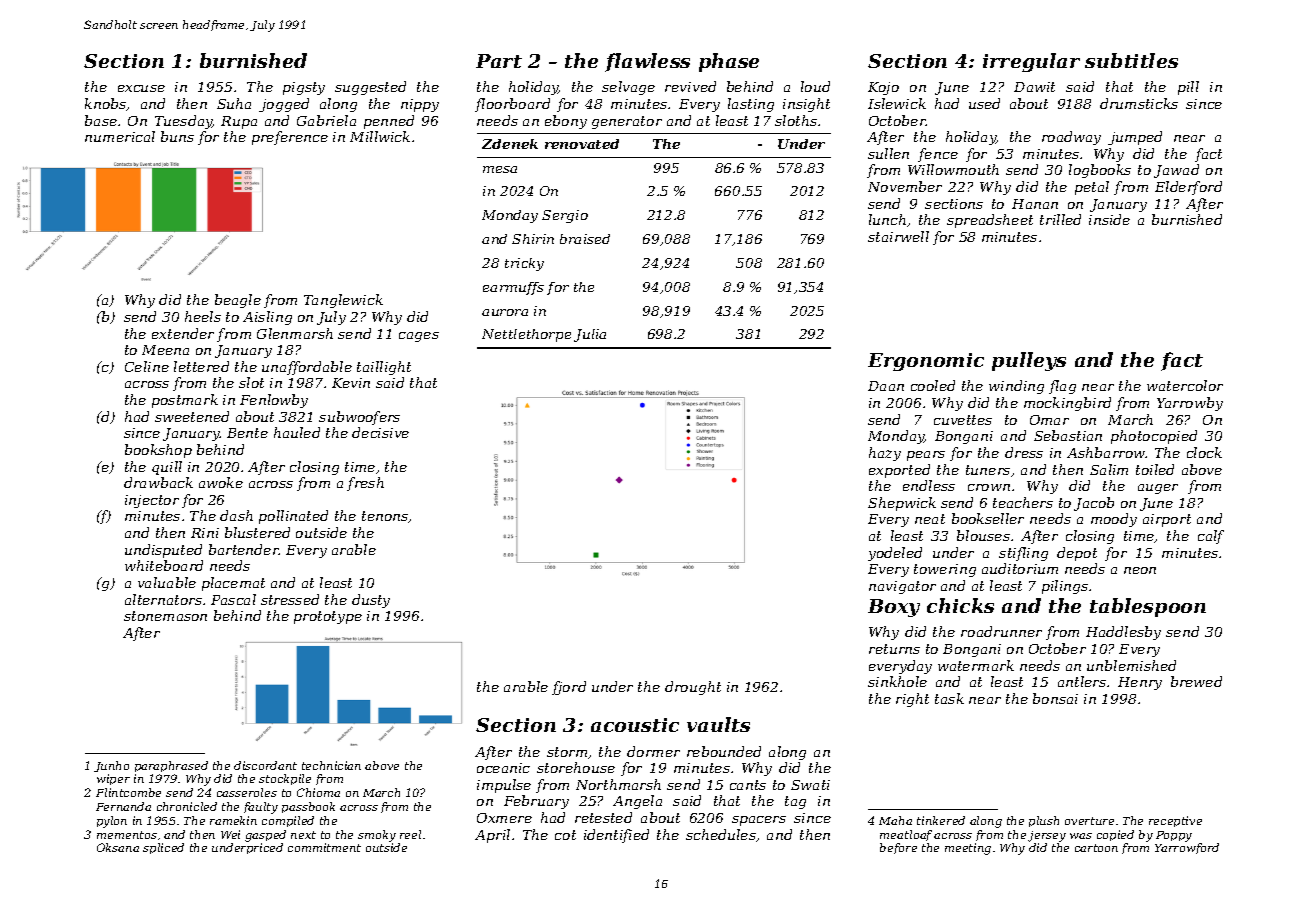  Describe the element at coordinates (203, 316) in the screenshot. I see `heels` at that location.
